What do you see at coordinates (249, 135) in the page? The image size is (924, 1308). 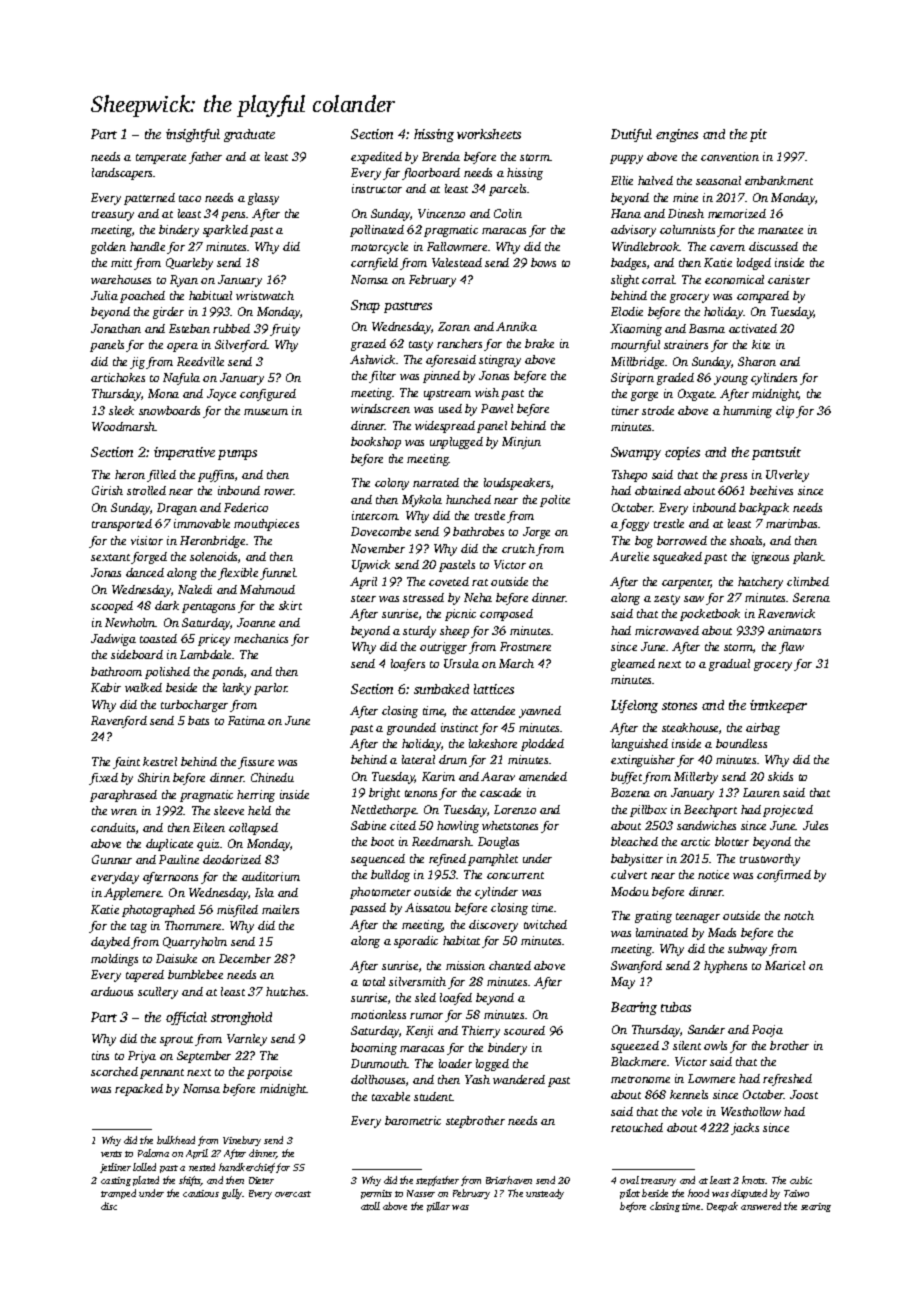 I see `graduate` at bounding box center [249, 135].
